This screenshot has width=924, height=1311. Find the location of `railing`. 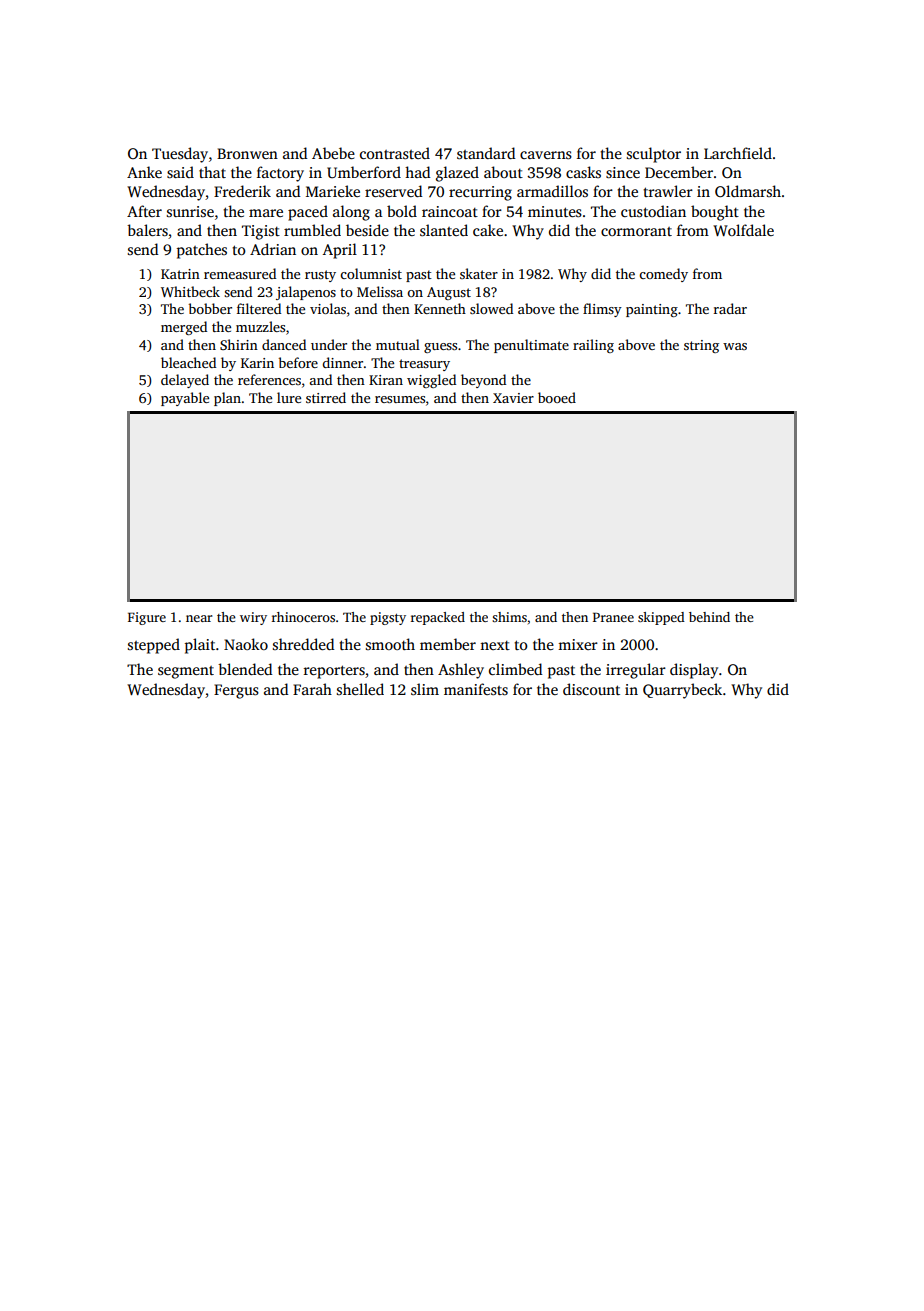

railing is located at coordinates (593, 346).
